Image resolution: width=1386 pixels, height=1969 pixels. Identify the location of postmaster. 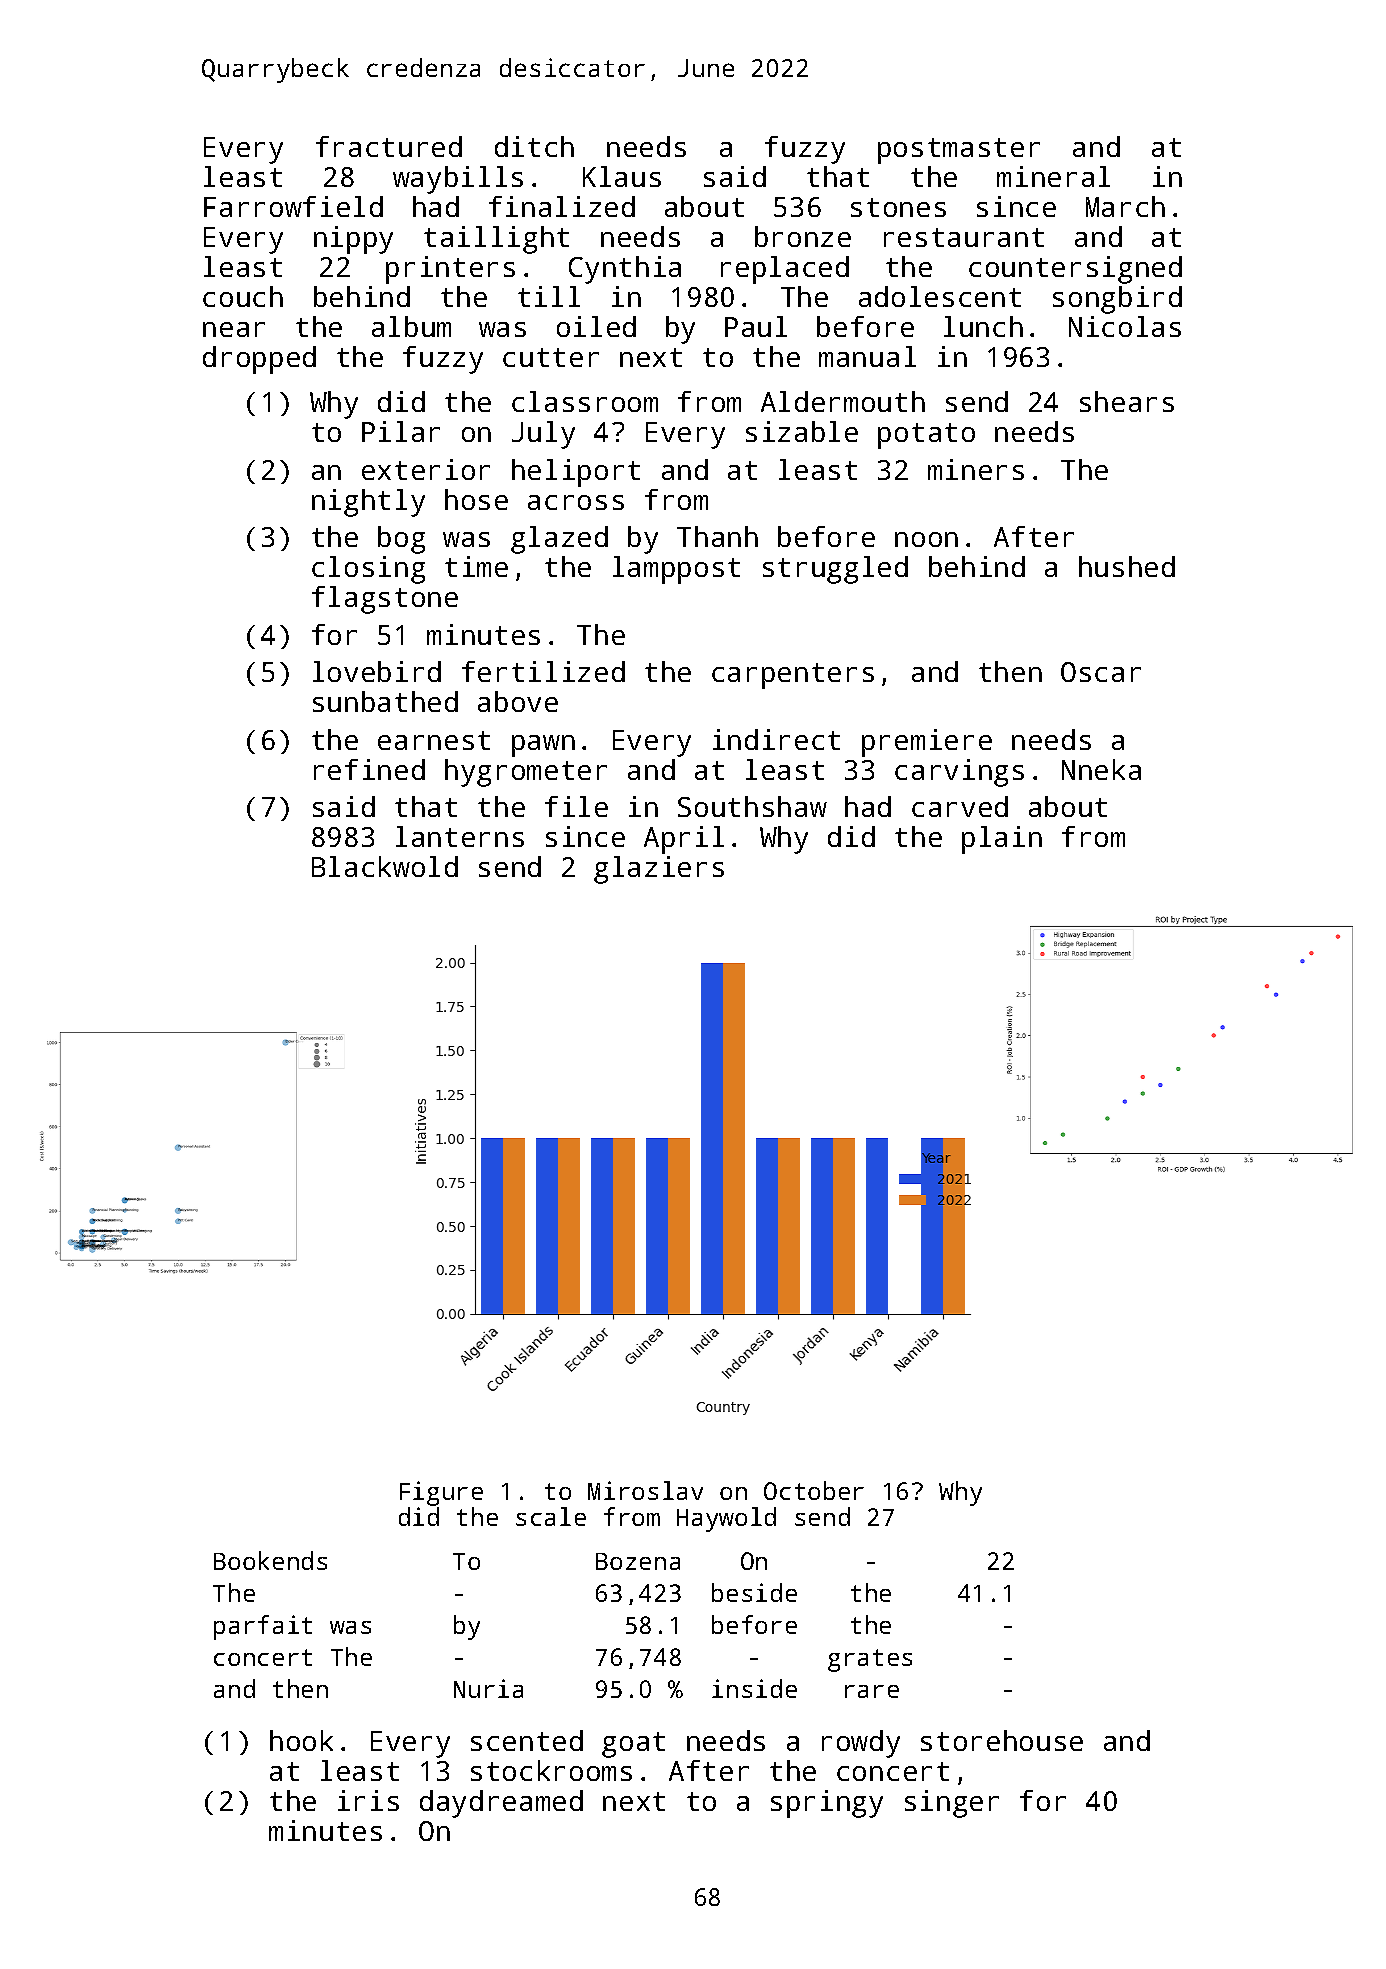
(959, 151).
